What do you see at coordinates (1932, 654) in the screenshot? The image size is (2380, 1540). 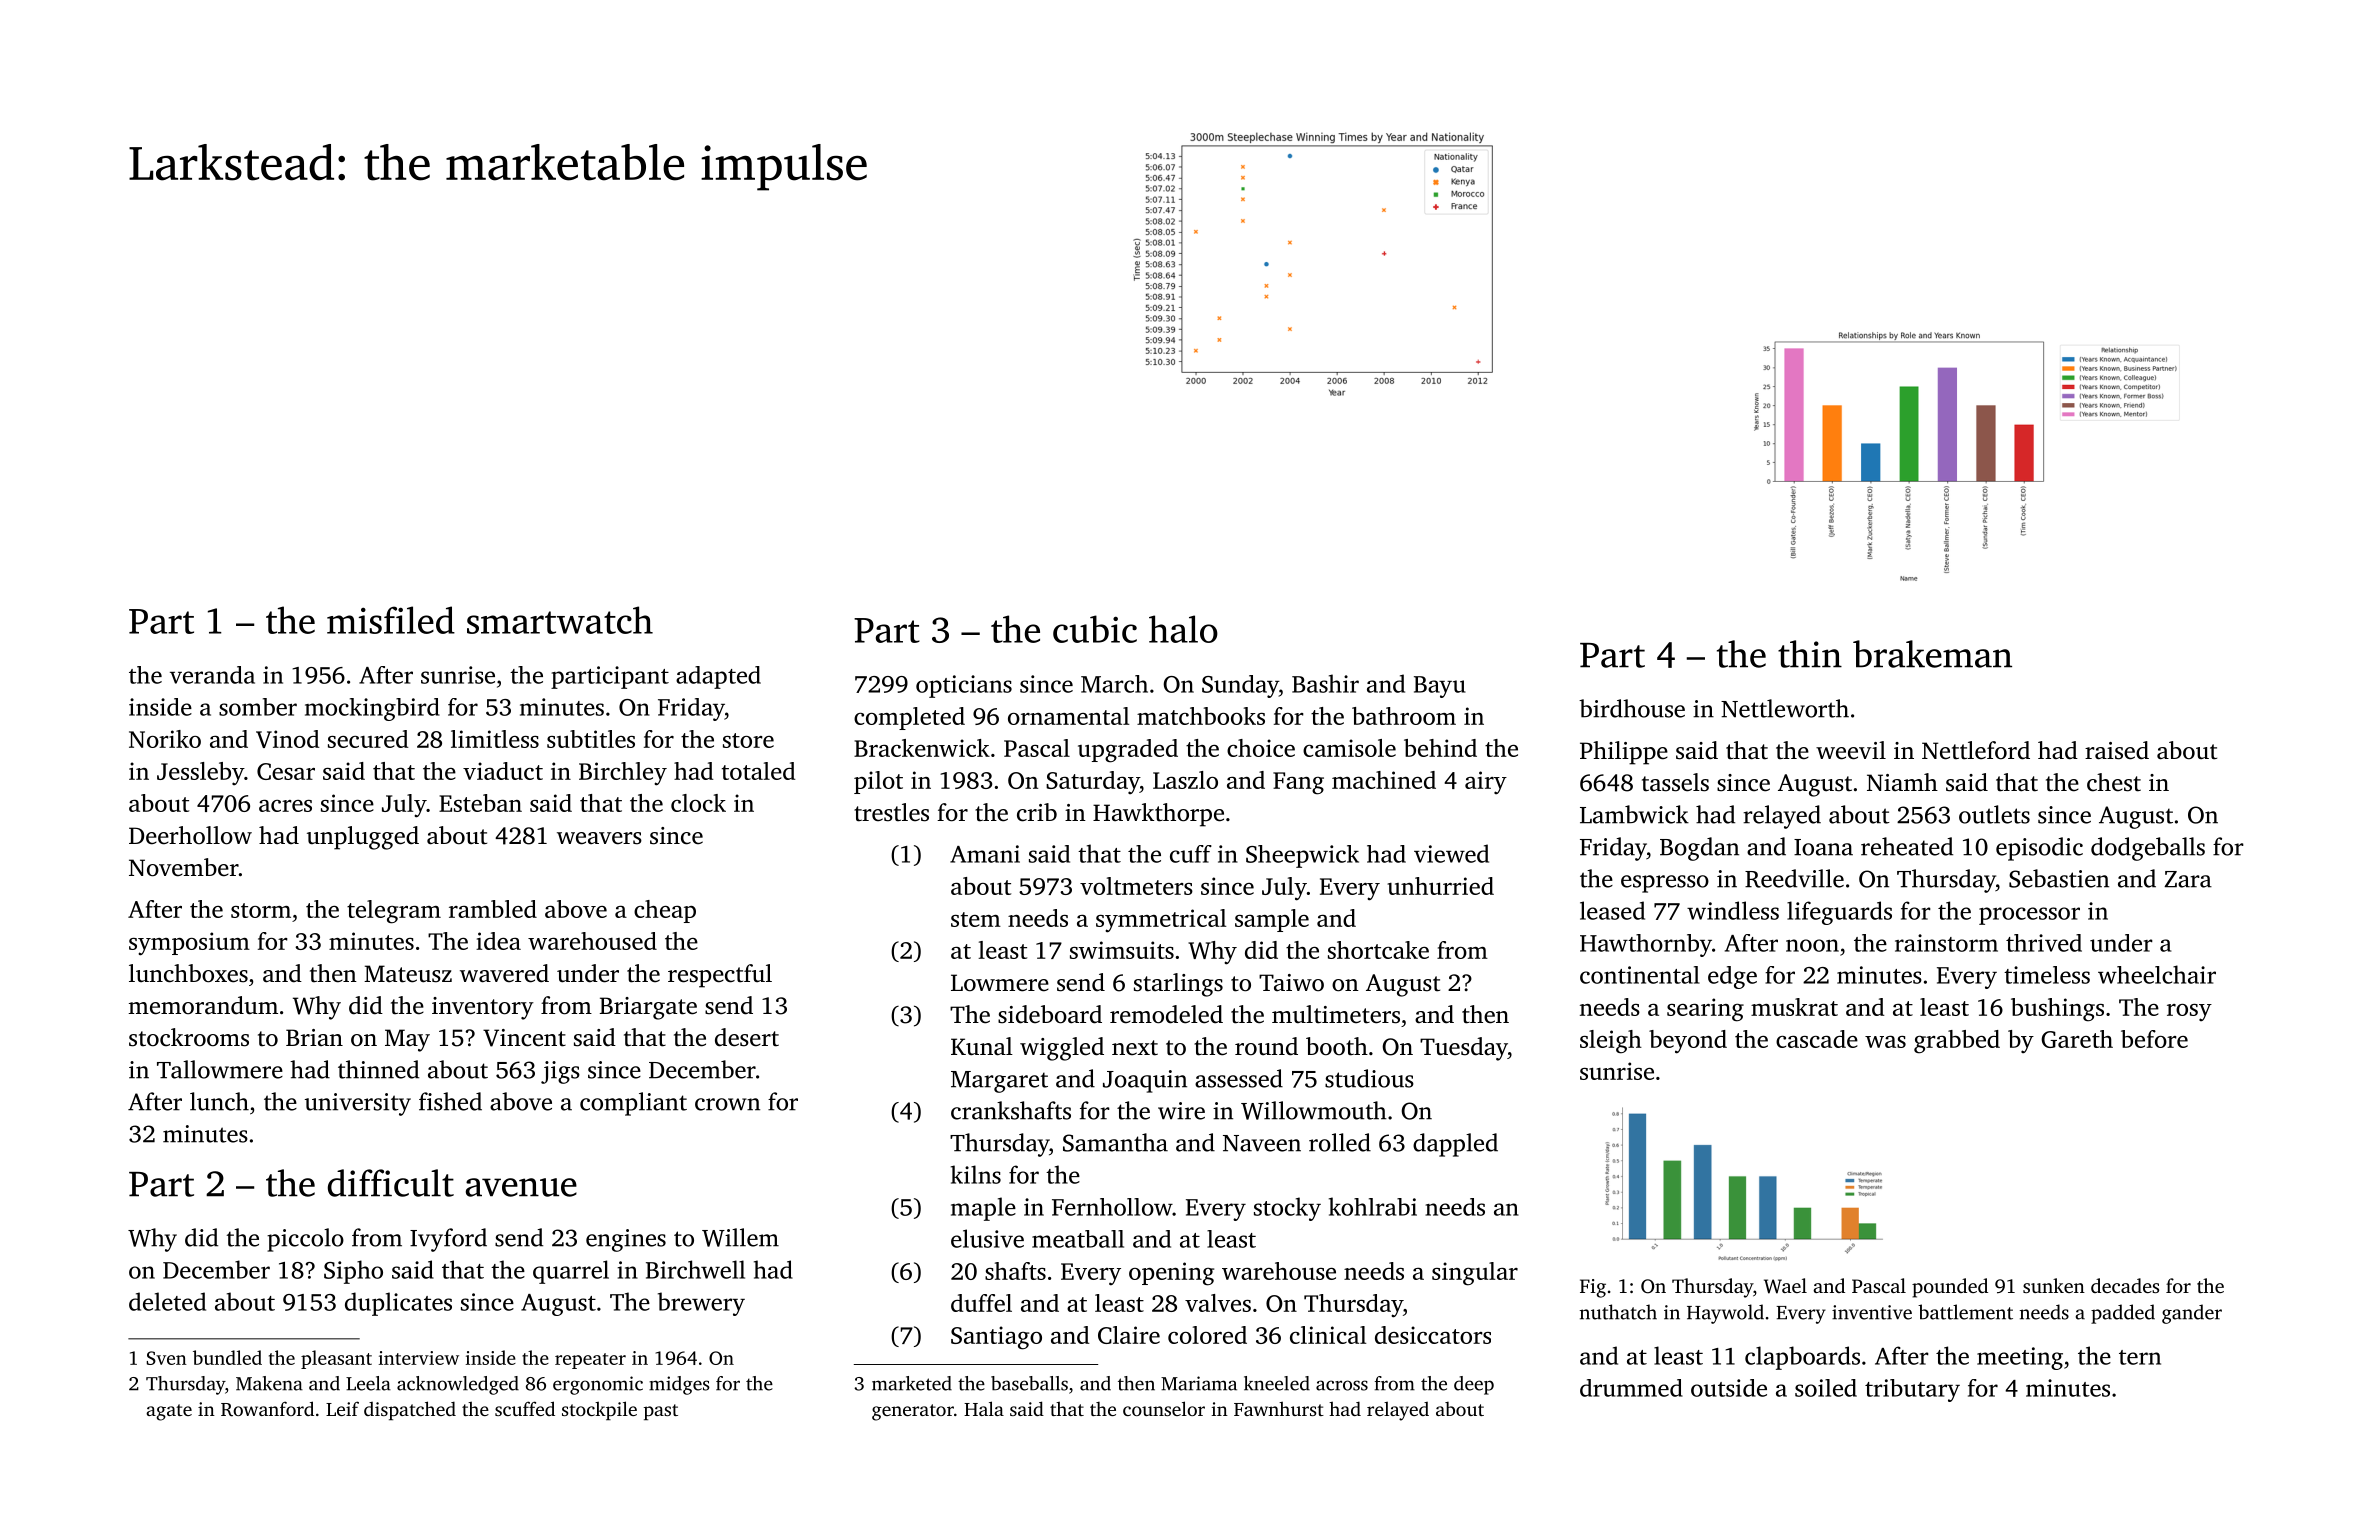 I see `brakeman` at bounding box center [1932, 654].
